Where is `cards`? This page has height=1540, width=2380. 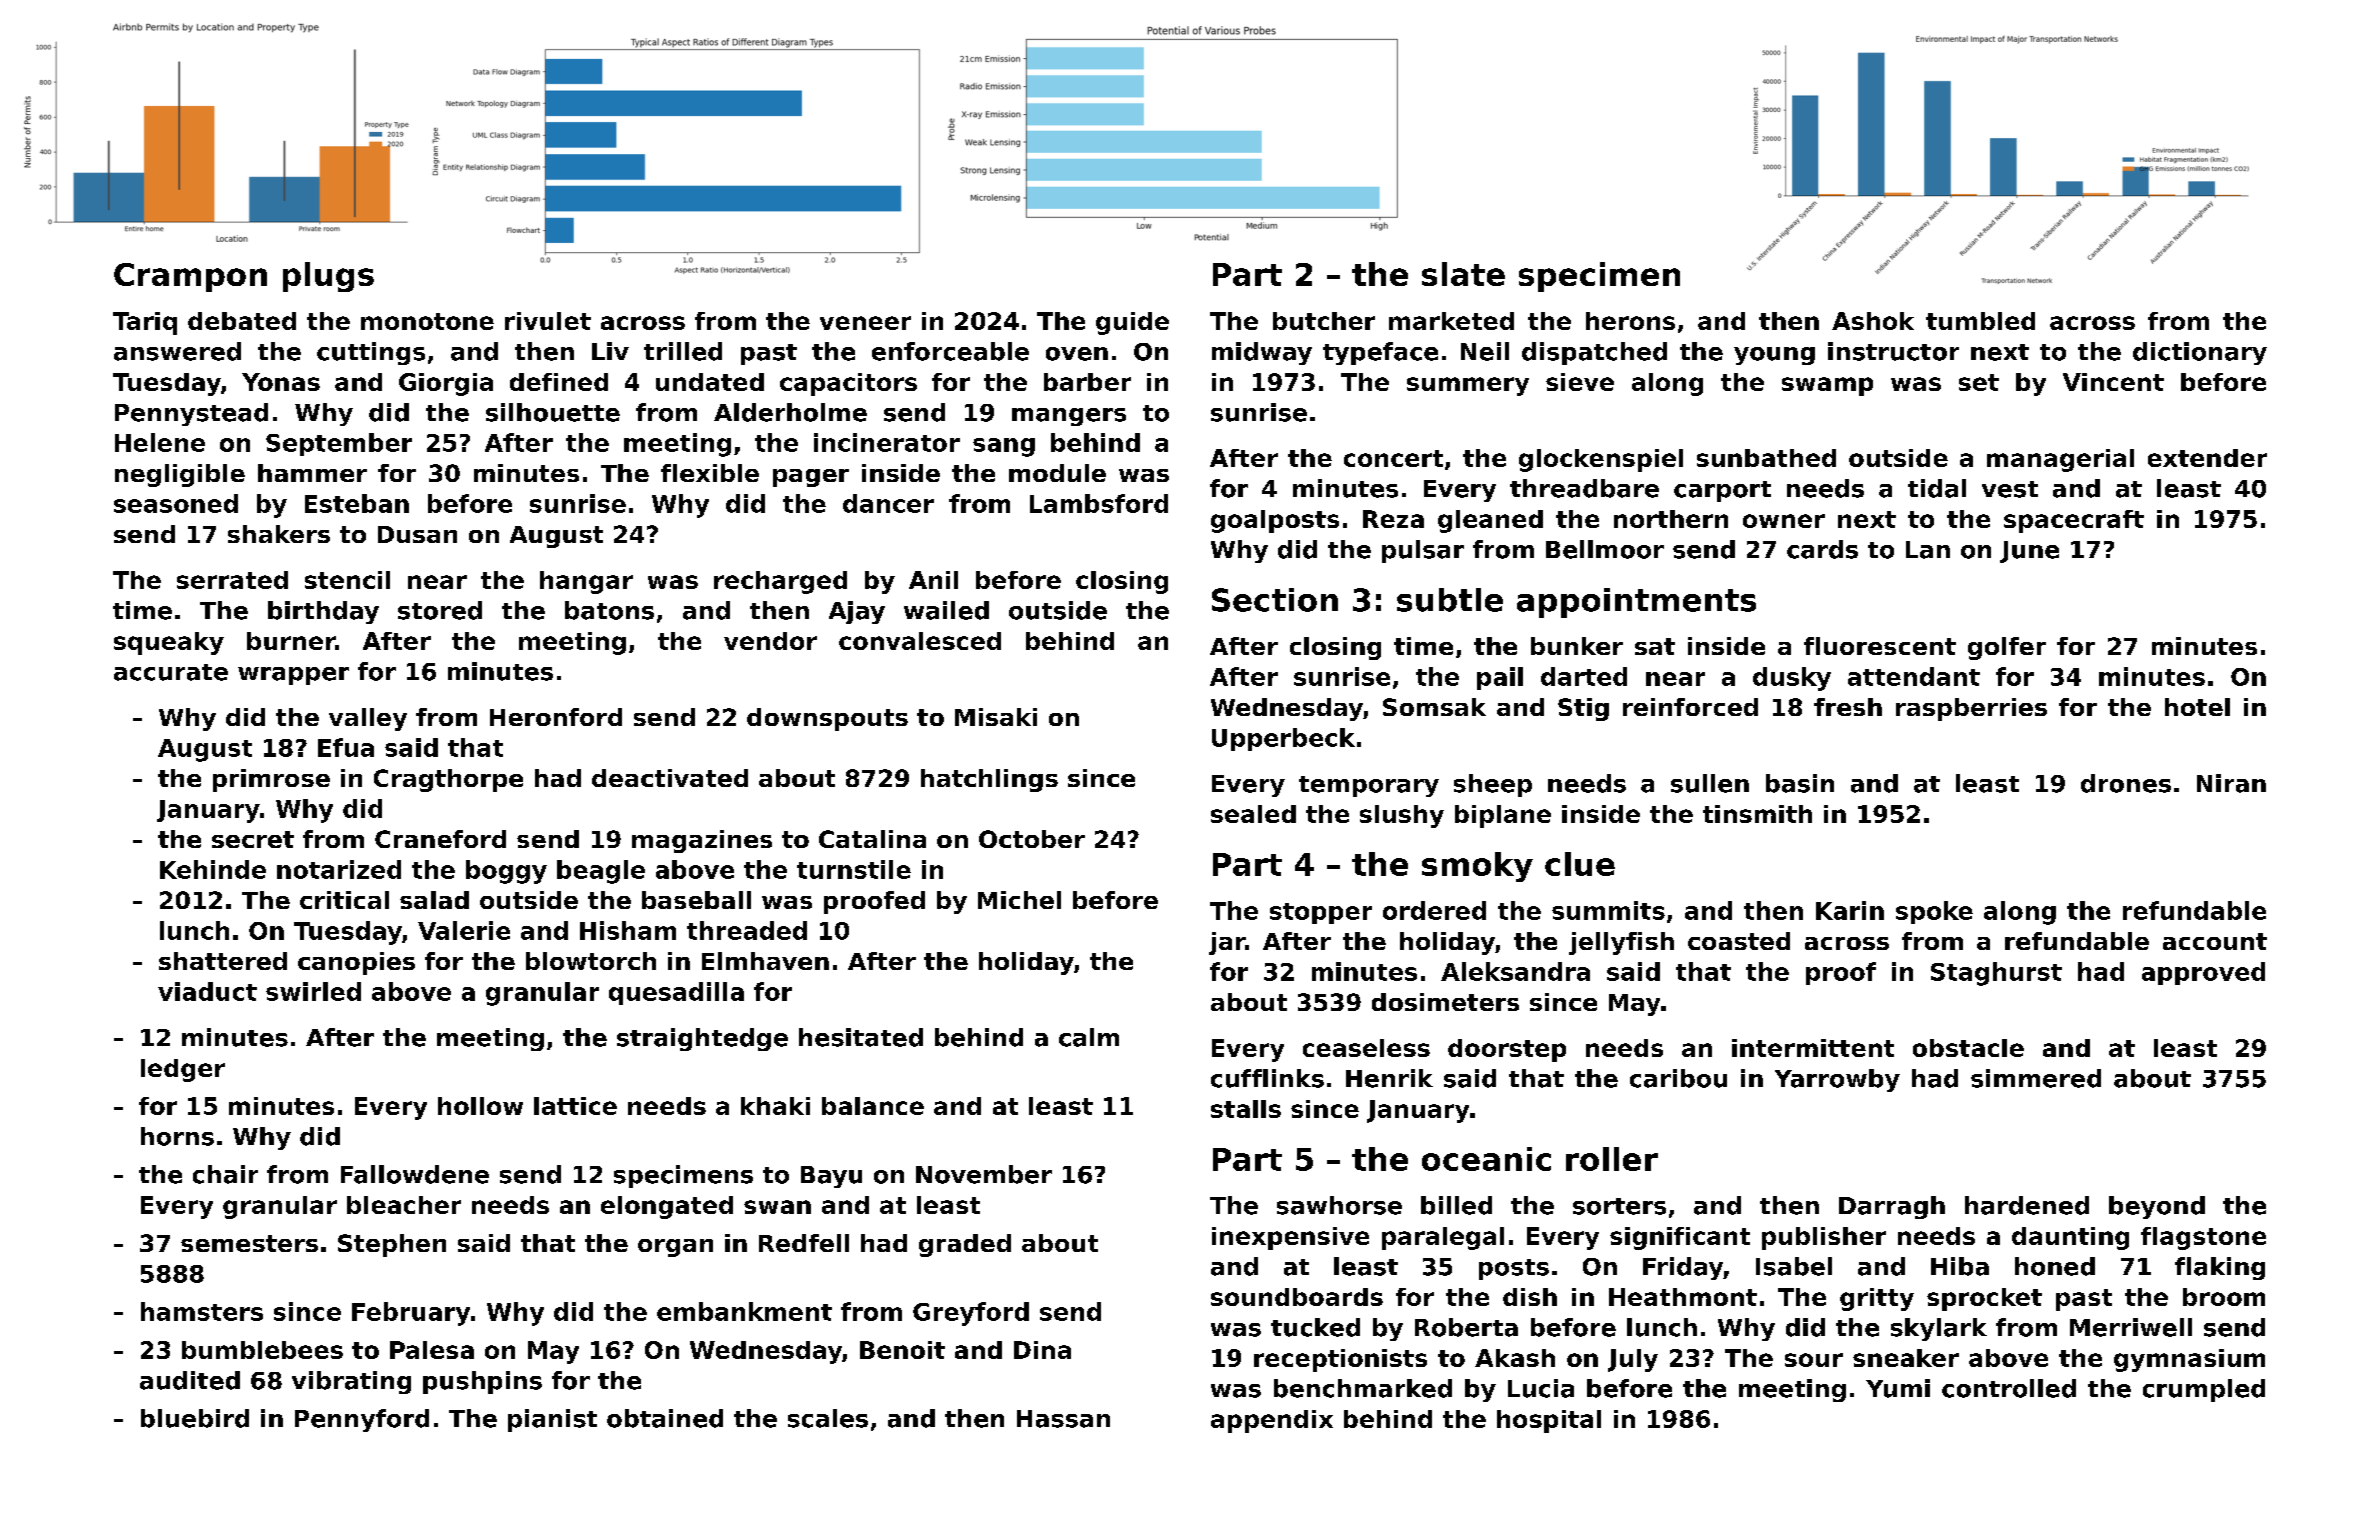 cards is located at coordinates (1822, 549).
